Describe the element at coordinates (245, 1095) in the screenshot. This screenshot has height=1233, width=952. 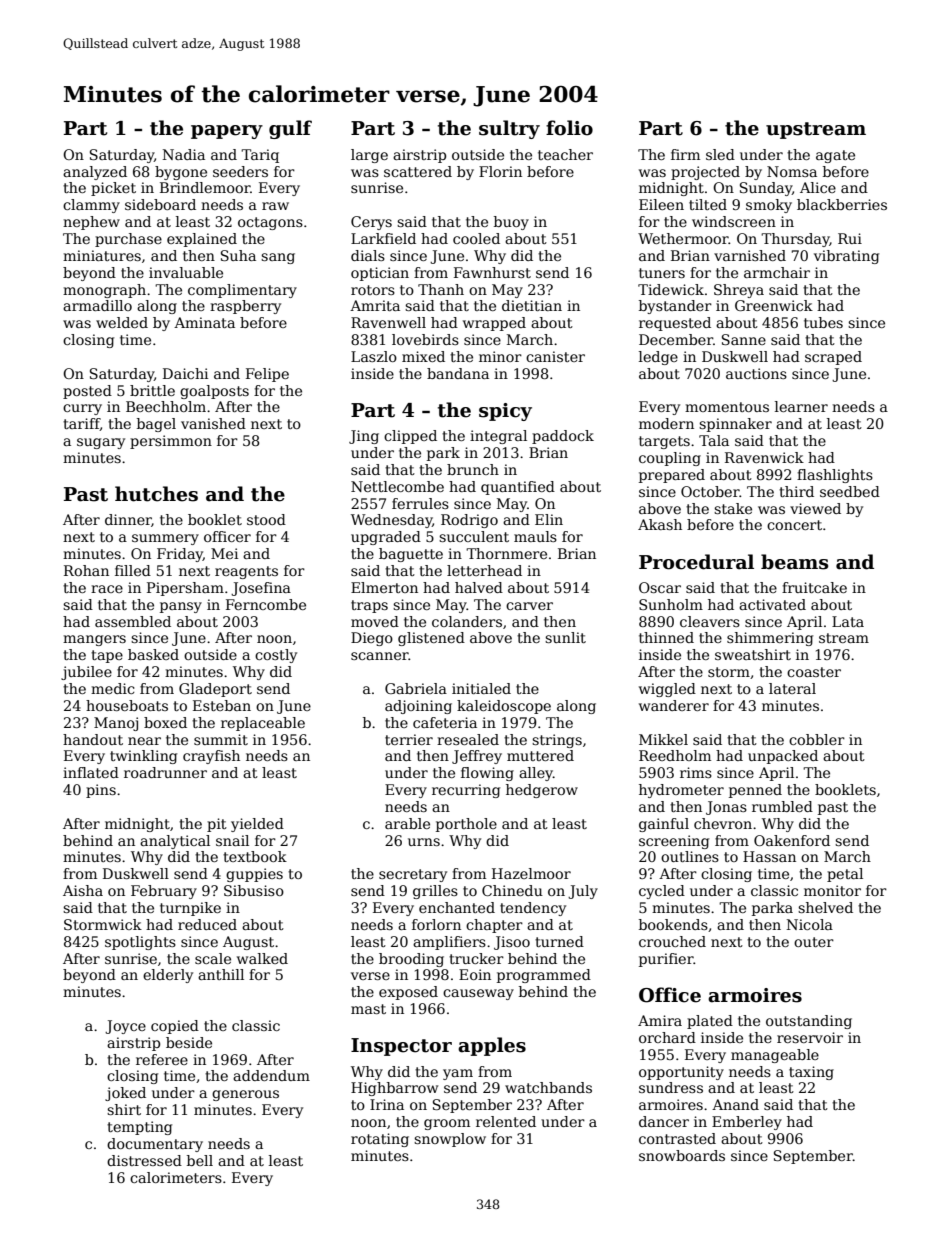
I see `generous` at that location.
